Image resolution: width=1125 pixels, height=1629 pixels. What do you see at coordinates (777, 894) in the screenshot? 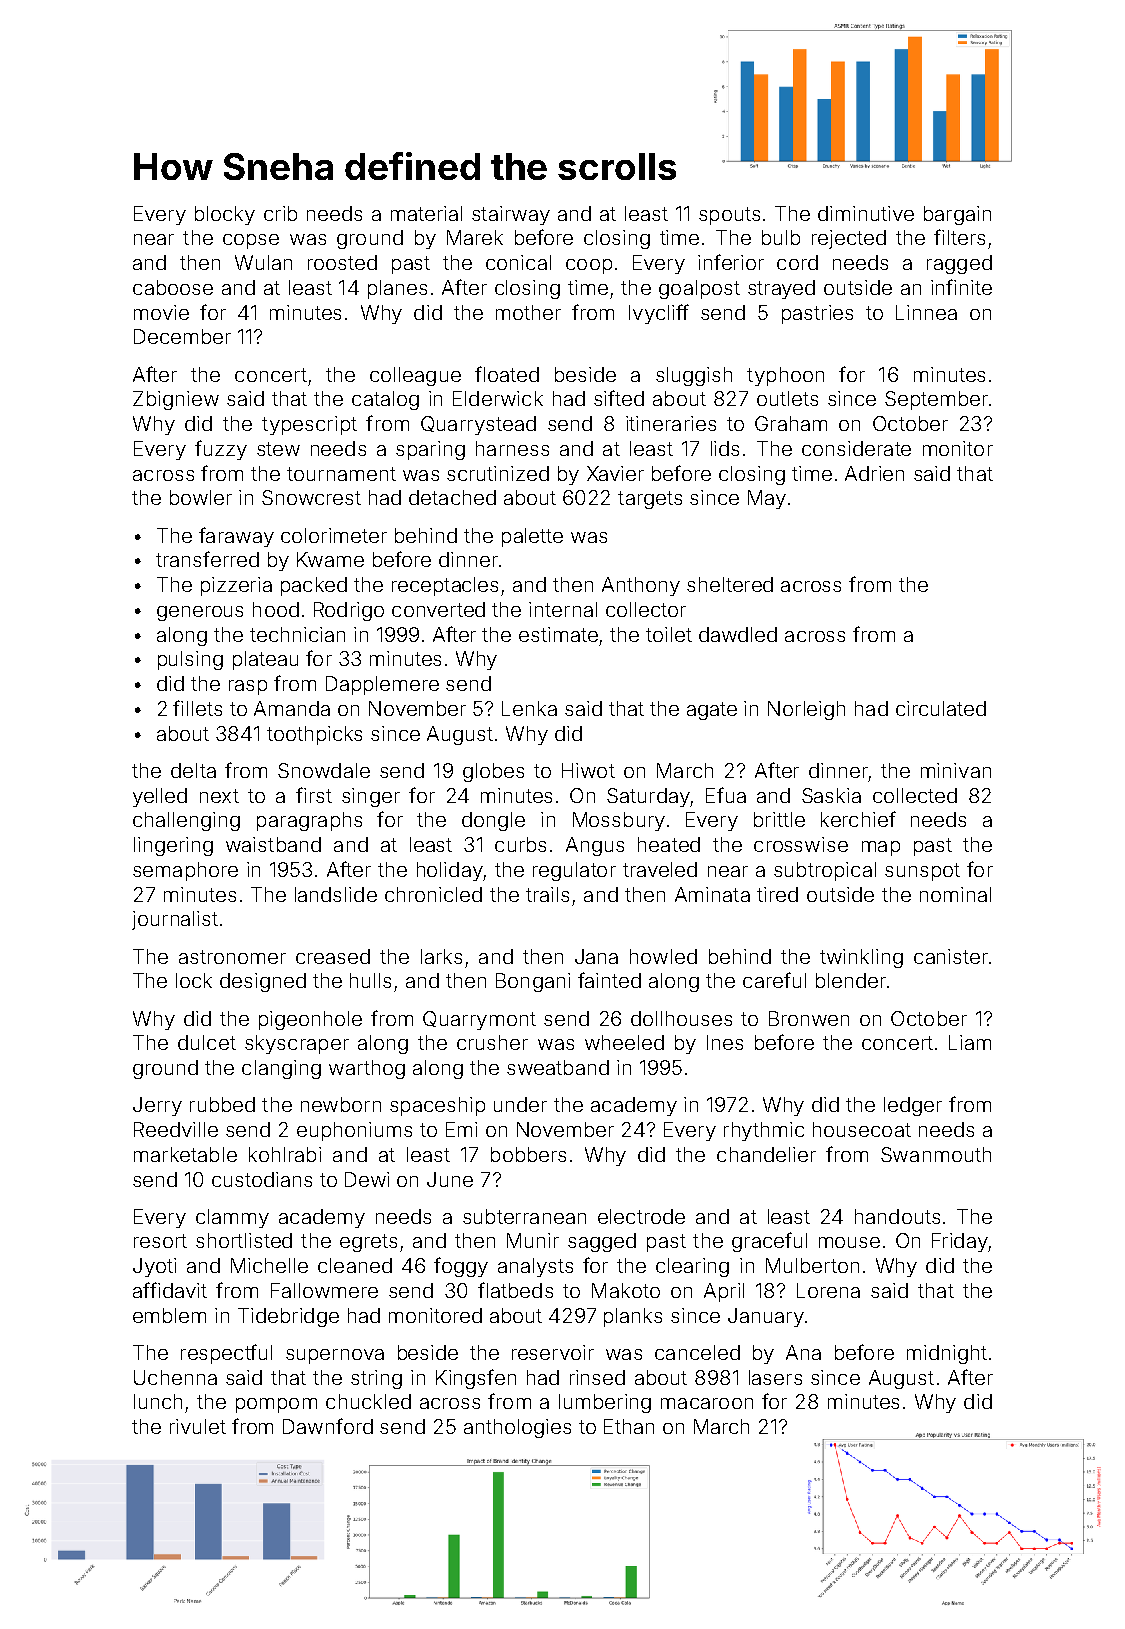
I see `tired` at bounding box center [777, 894].
